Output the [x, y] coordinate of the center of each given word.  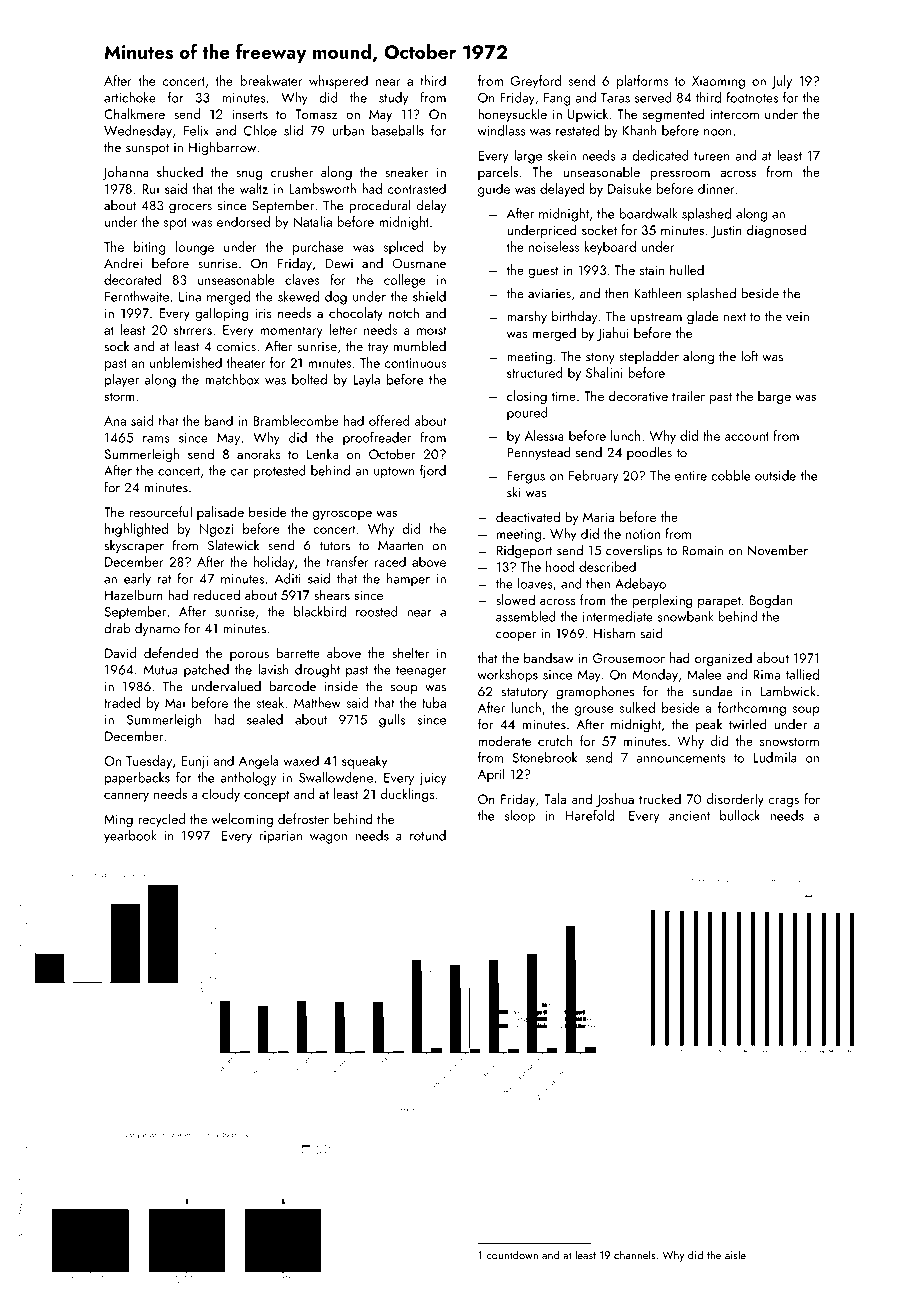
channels [634, 1255]
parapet [719, 602]
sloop [520, 817]
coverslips [634, 551]
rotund [428, 835]
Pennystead [539, 453]
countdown [512, 1255]
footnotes [752, 97]
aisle [735, 1255]
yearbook [130, 836]
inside [341, 686]
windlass [502, 130]
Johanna [126, 173]
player [122, 381]
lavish [273, 669]
